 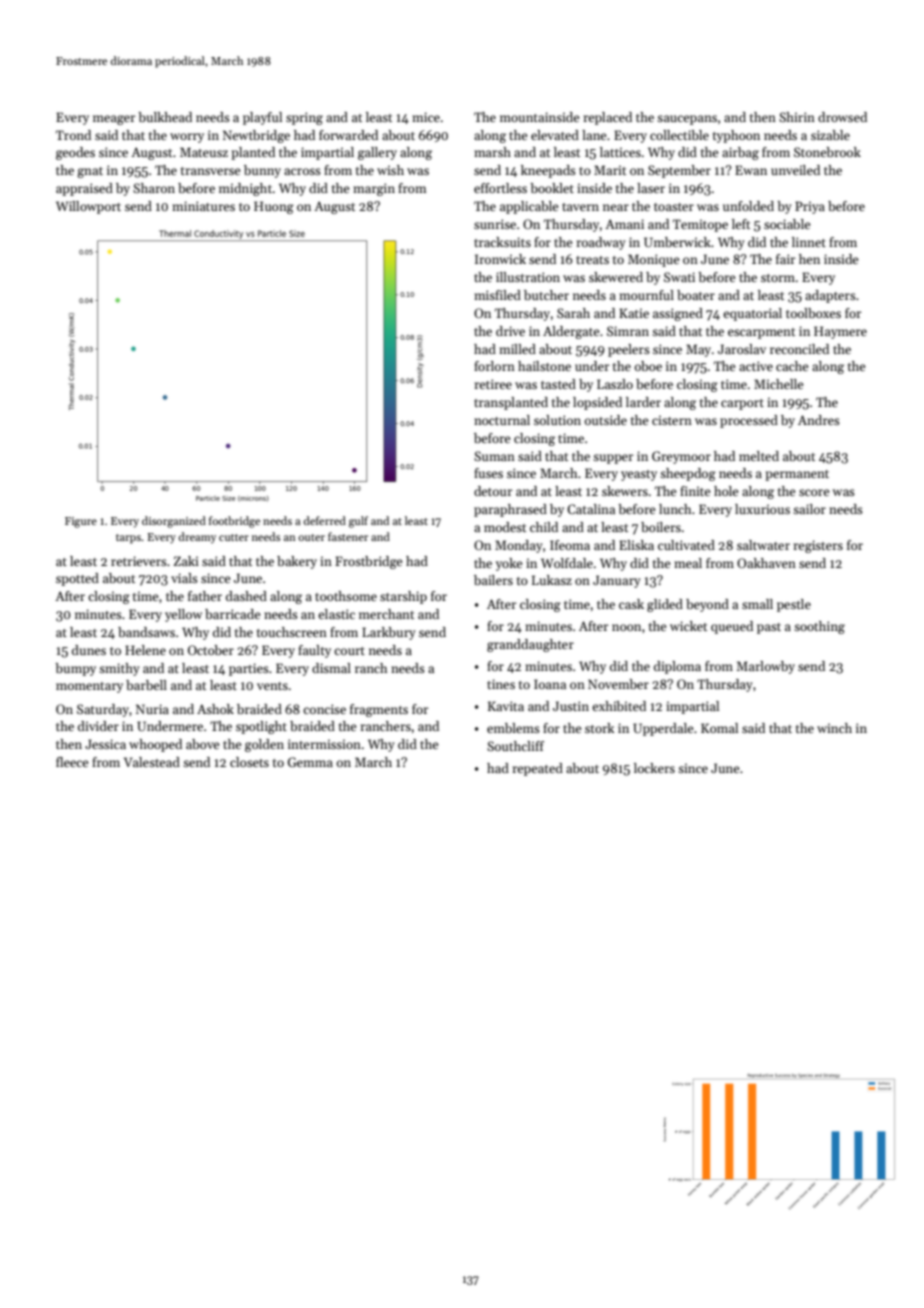 I want to click on sociable, so click(x=787, y=224).
